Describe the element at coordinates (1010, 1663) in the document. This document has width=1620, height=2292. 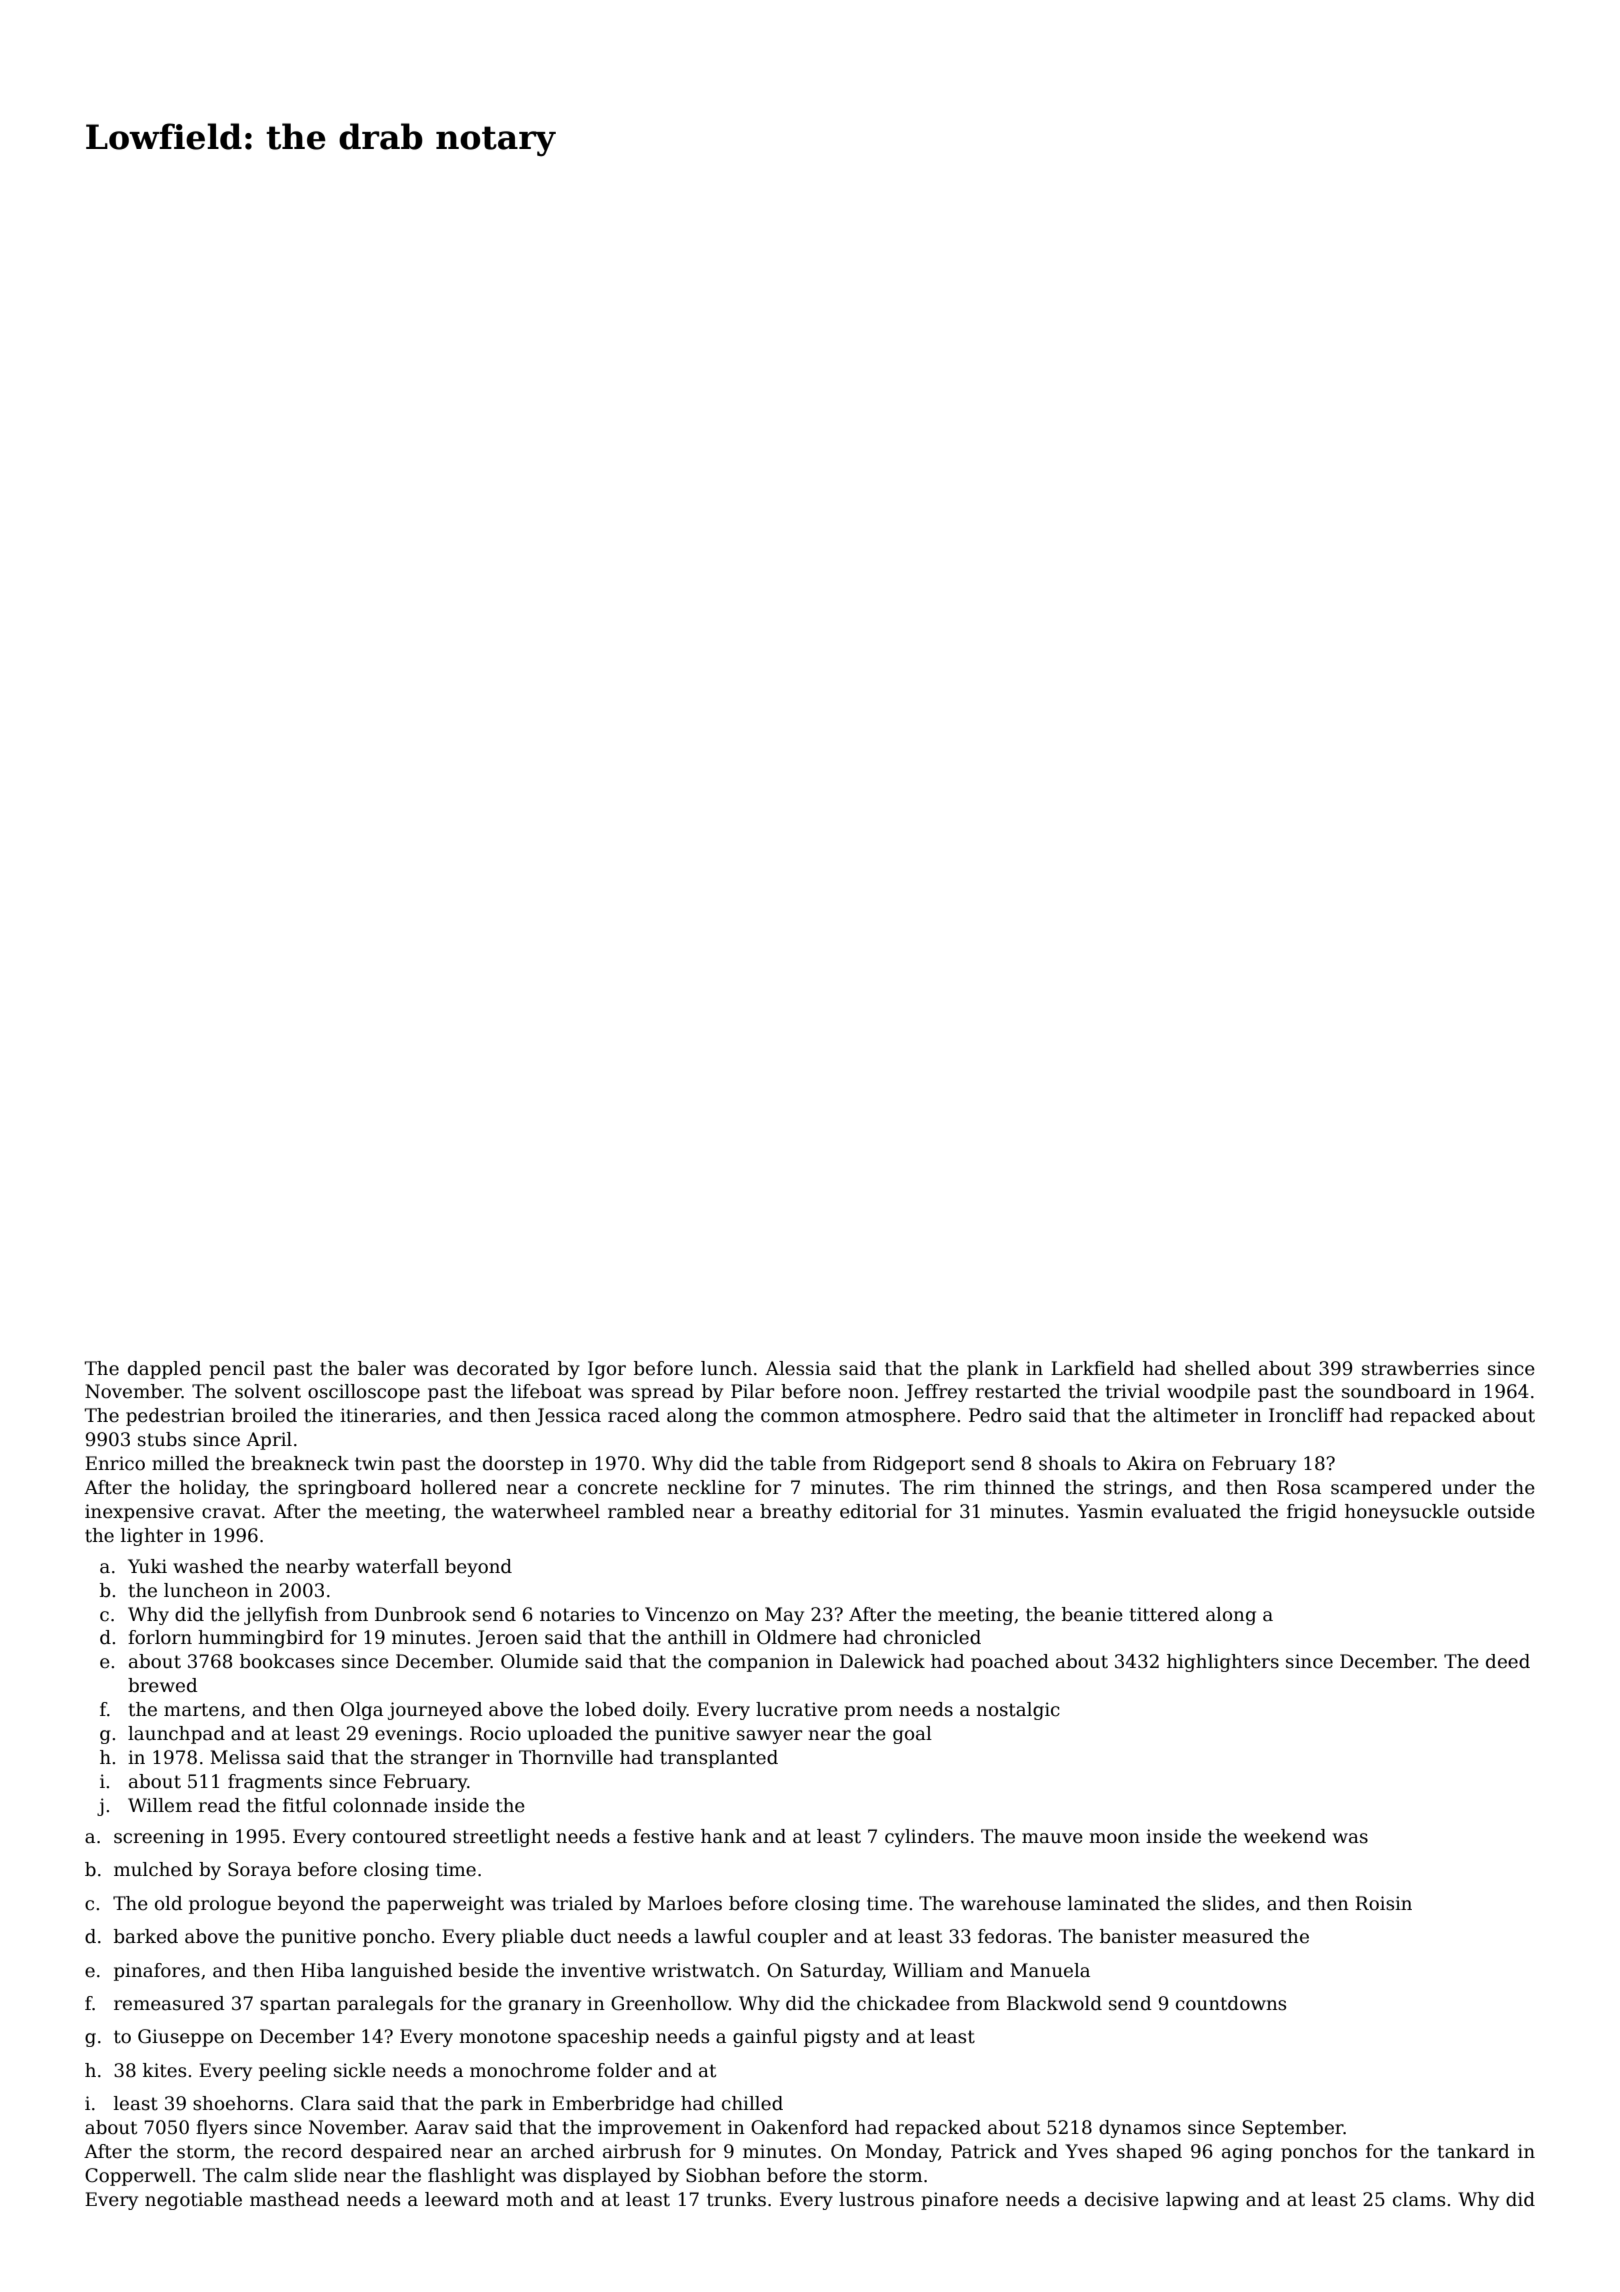
I see `poached` at that location.
